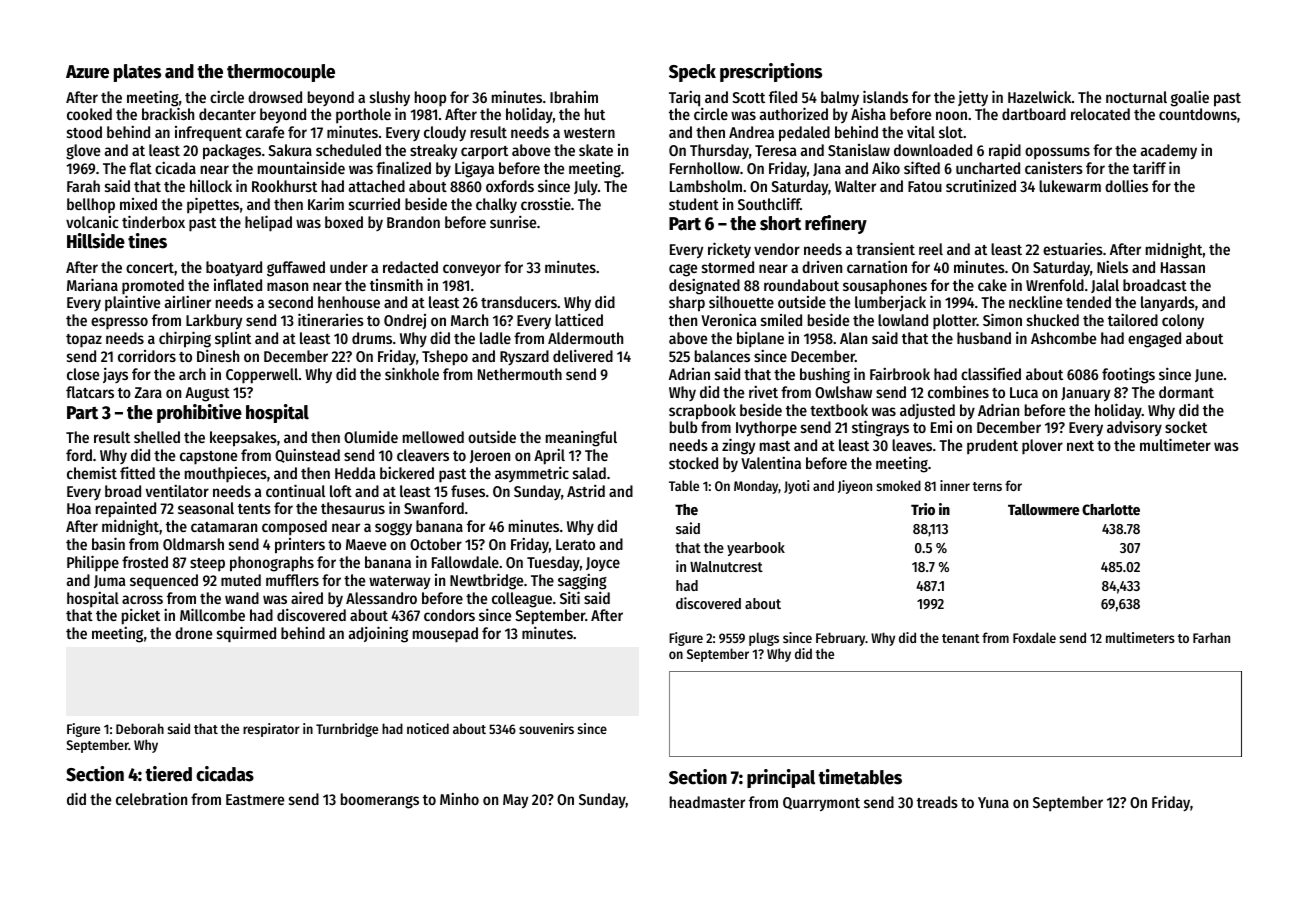  I want to click on plates, so click(137, 73).
